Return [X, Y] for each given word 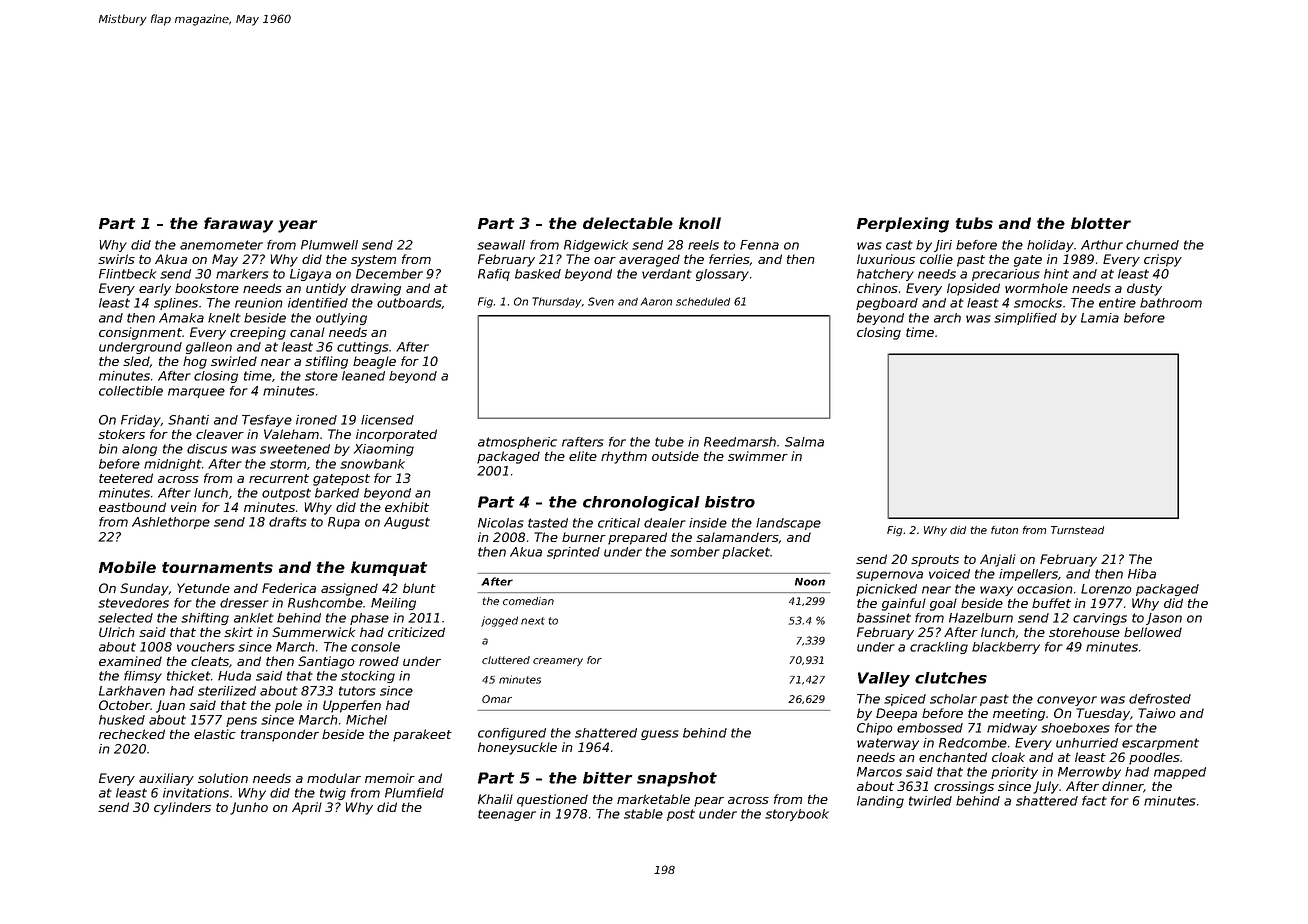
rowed [379, 661]
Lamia [1100, 318]
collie [936, 259]
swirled [234, 361]
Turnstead [1077, 530]
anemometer [221, 245]
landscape [788, 524]
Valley [884, 679]
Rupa [344, 523]
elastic [215, 734]
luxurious [886, 259]
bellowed [1153, 632]
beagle [374, 362]
